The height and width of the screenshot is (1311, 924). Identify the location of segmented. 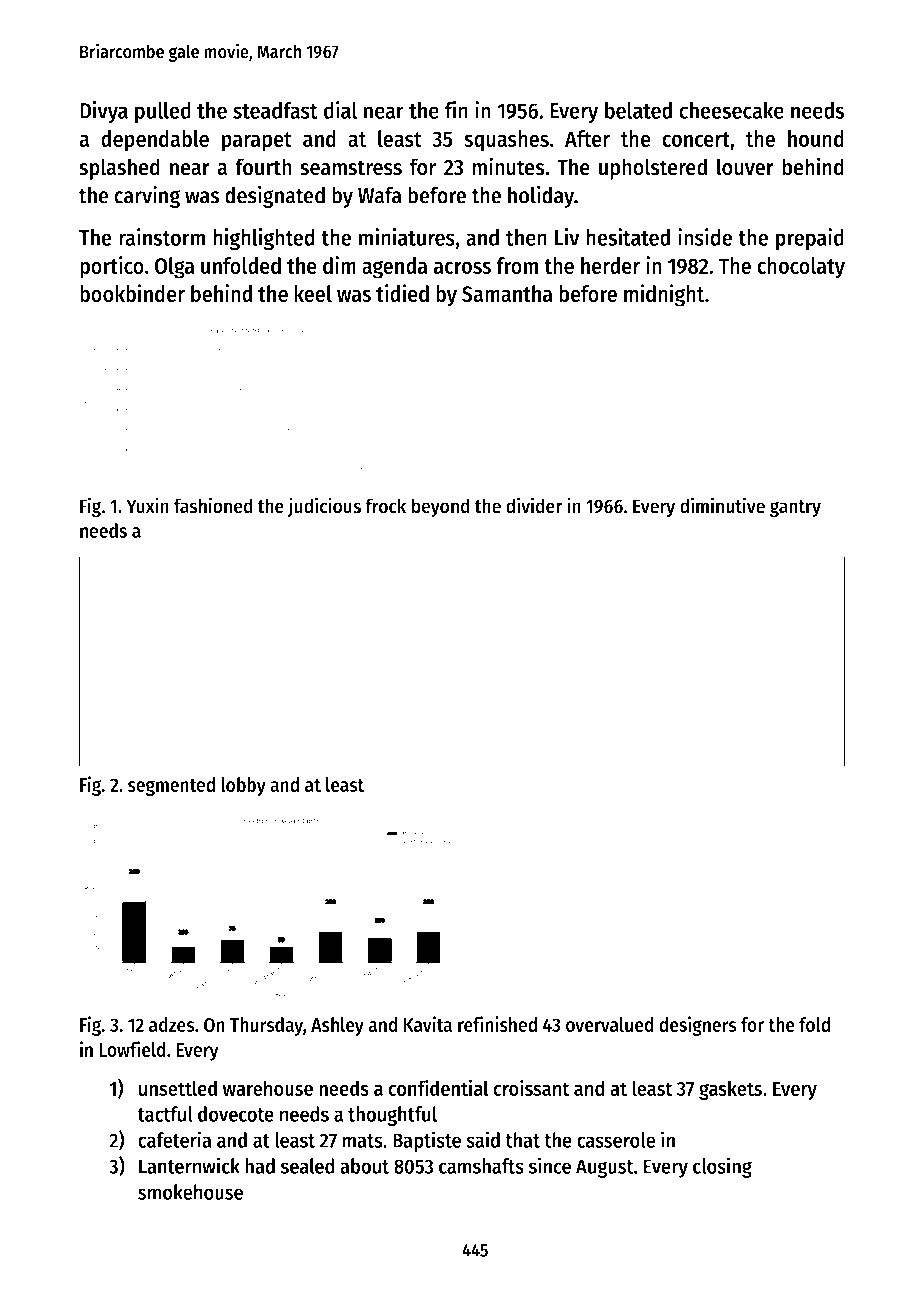
(171, 786).
